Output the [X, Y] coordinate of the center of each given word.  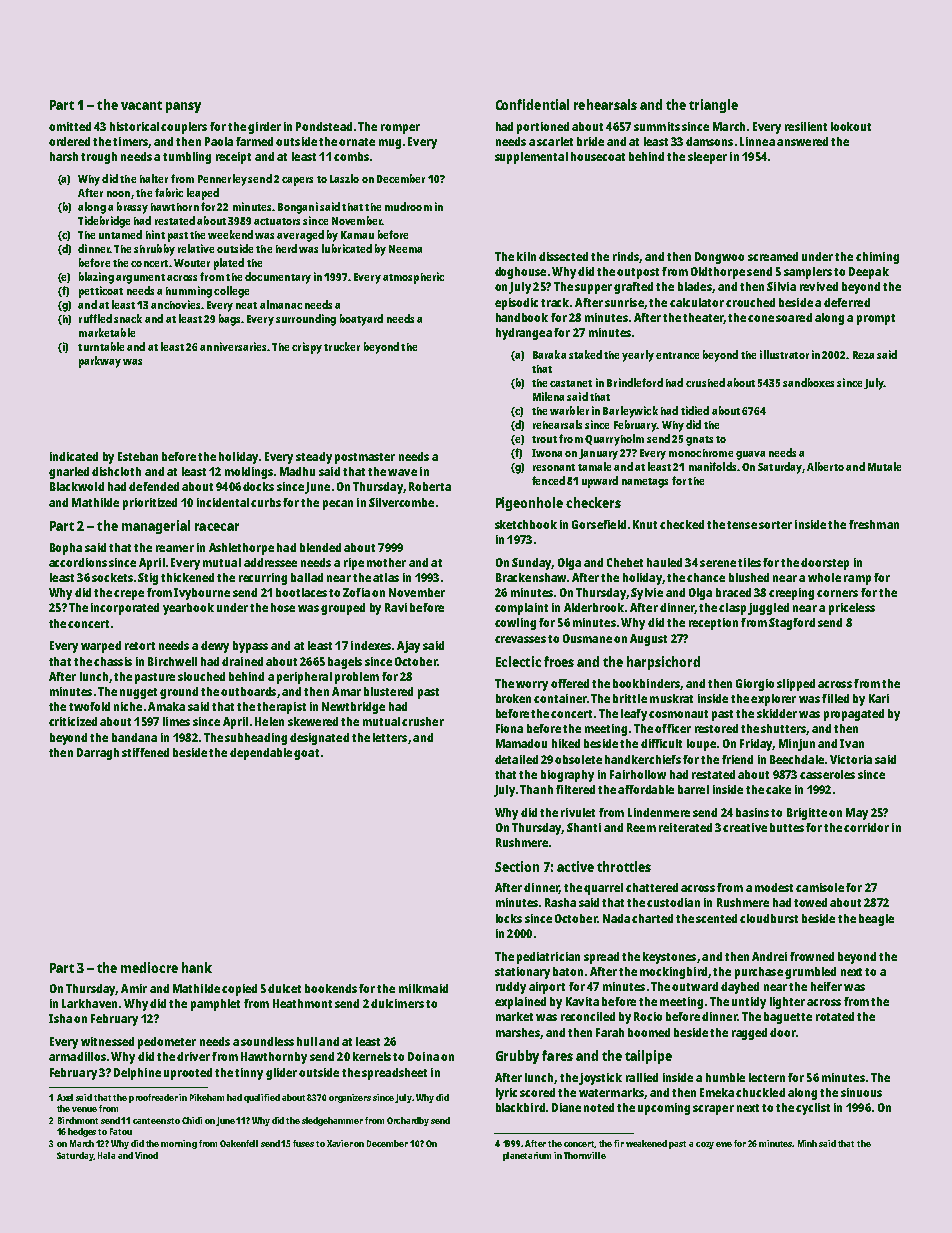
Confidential [532, 104]
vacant [141, 105]
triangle [713, 106]
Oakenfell [239, 1143]
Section [517, 866]
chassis [113, 661]
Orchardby [408, 1121]
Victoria [851, 759]
